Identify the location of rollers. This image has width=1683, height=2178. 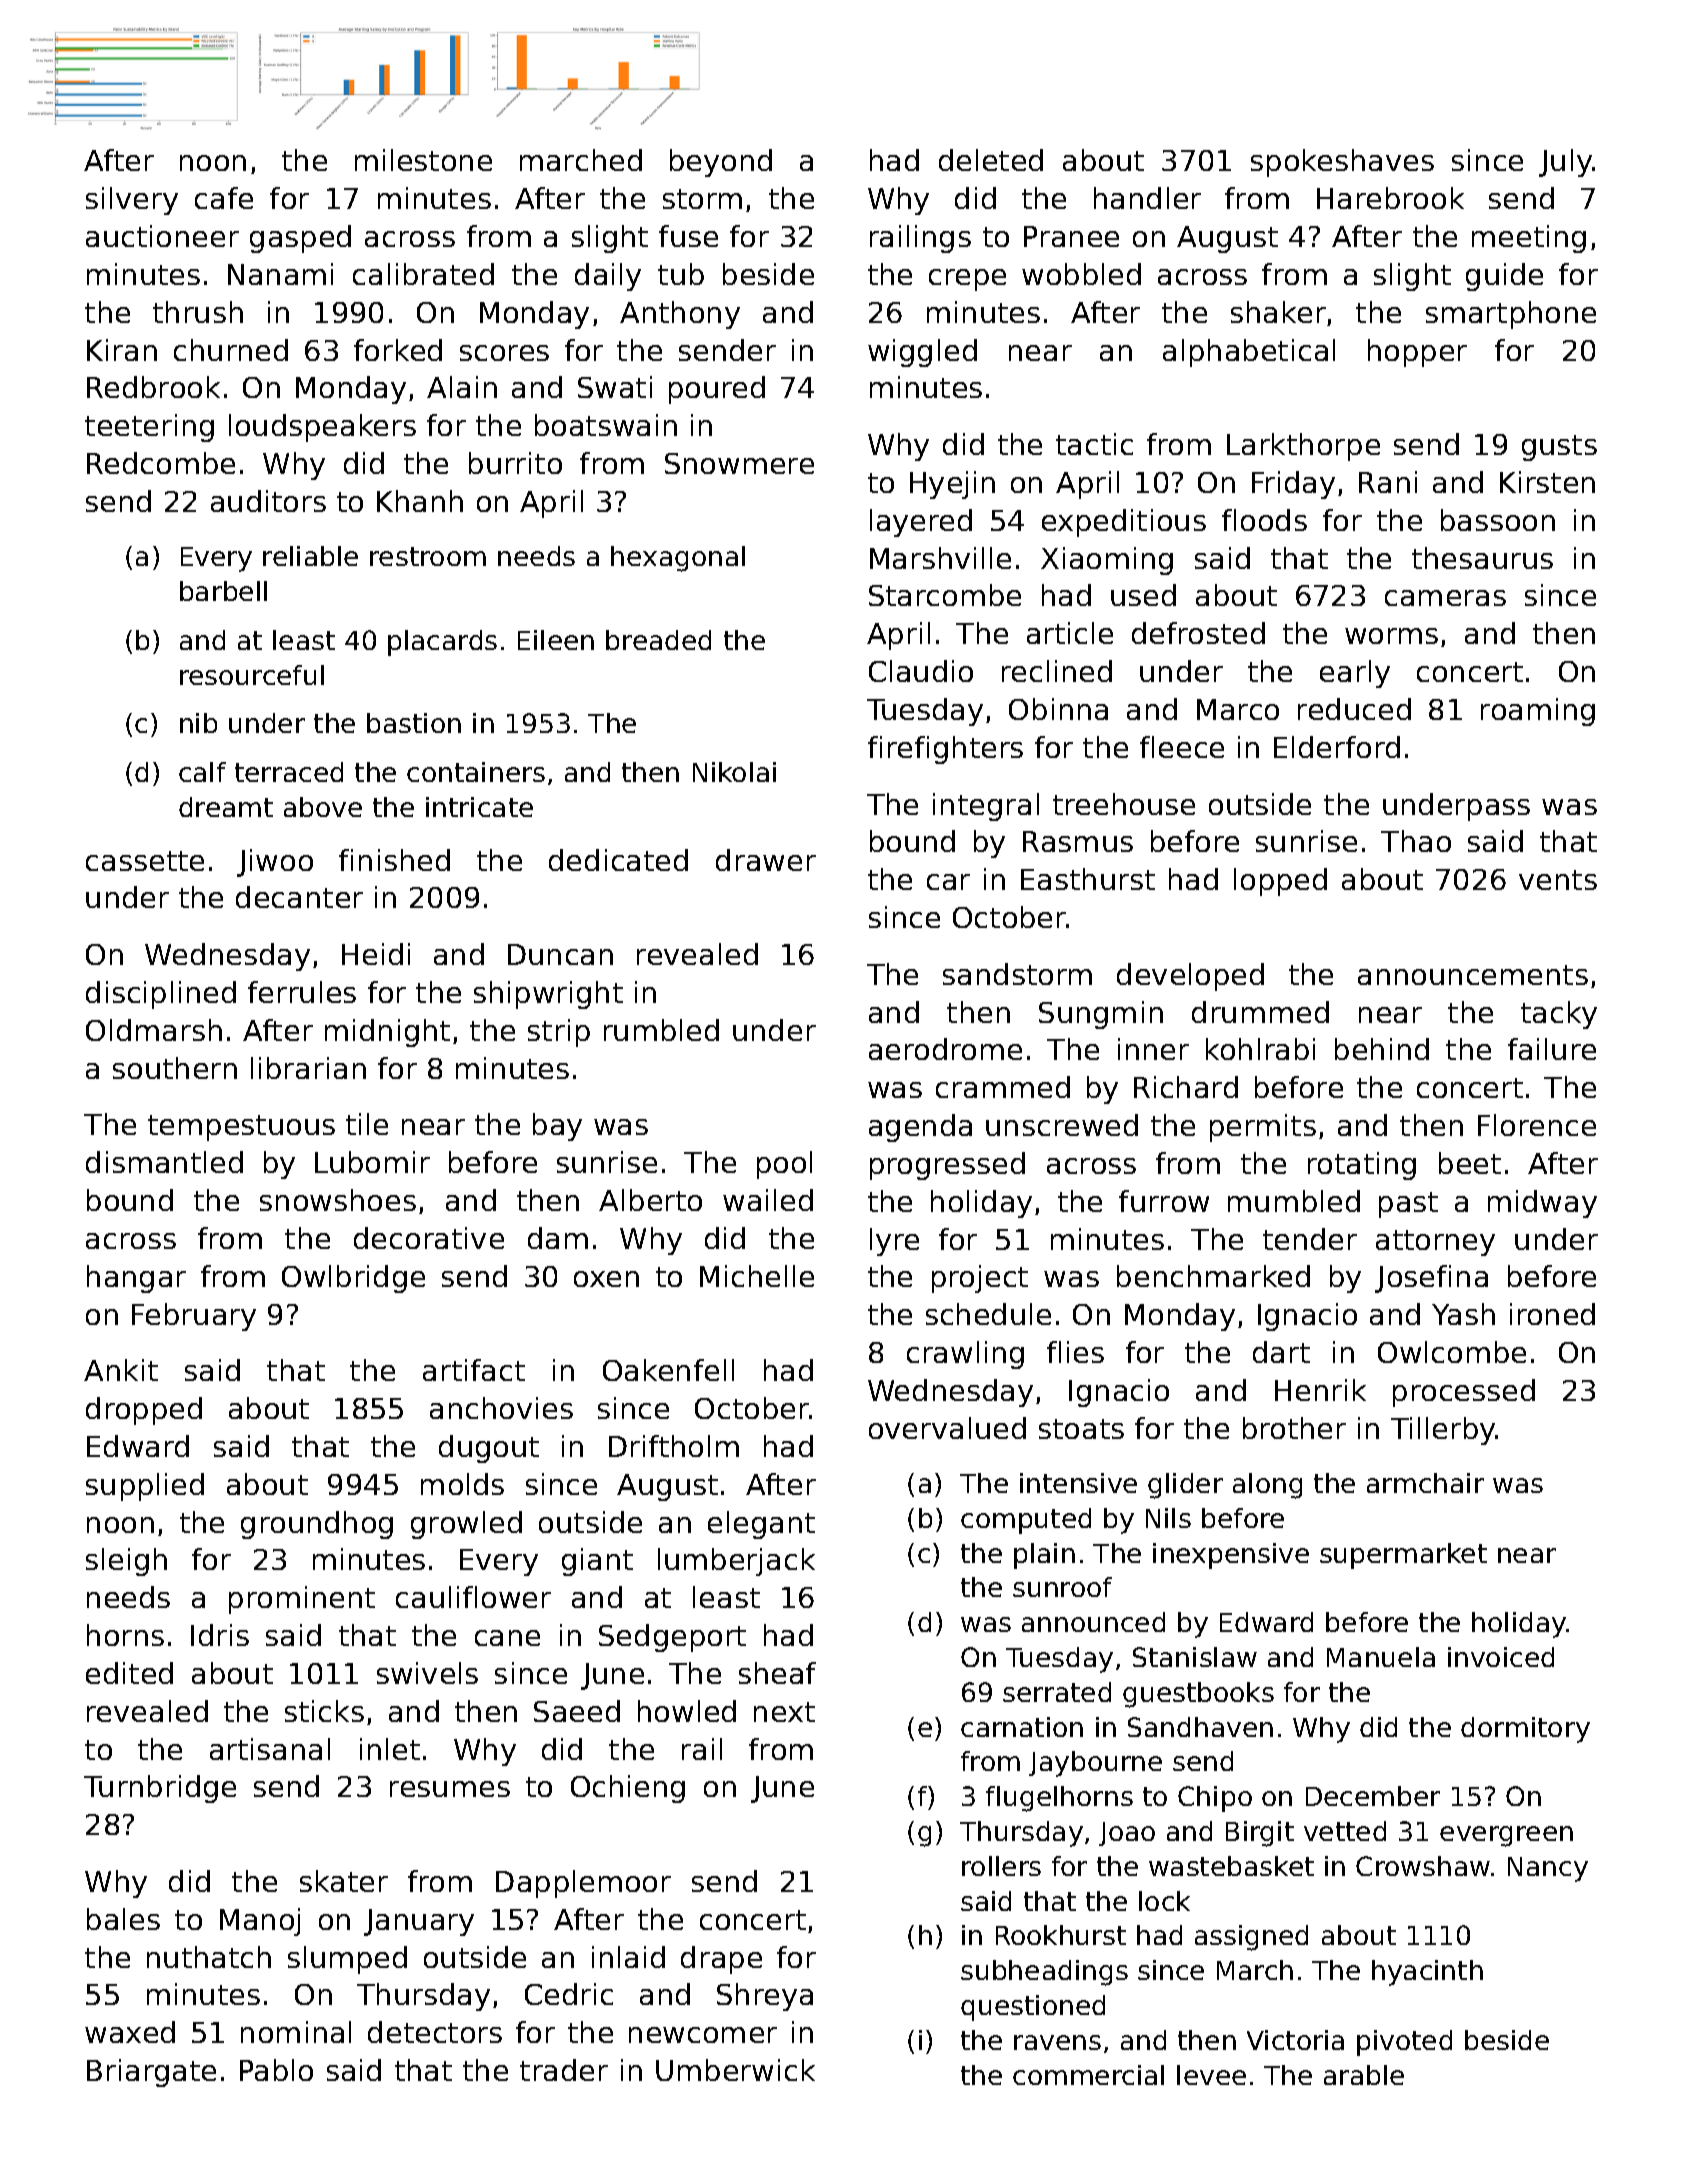
(1001, 1866).
